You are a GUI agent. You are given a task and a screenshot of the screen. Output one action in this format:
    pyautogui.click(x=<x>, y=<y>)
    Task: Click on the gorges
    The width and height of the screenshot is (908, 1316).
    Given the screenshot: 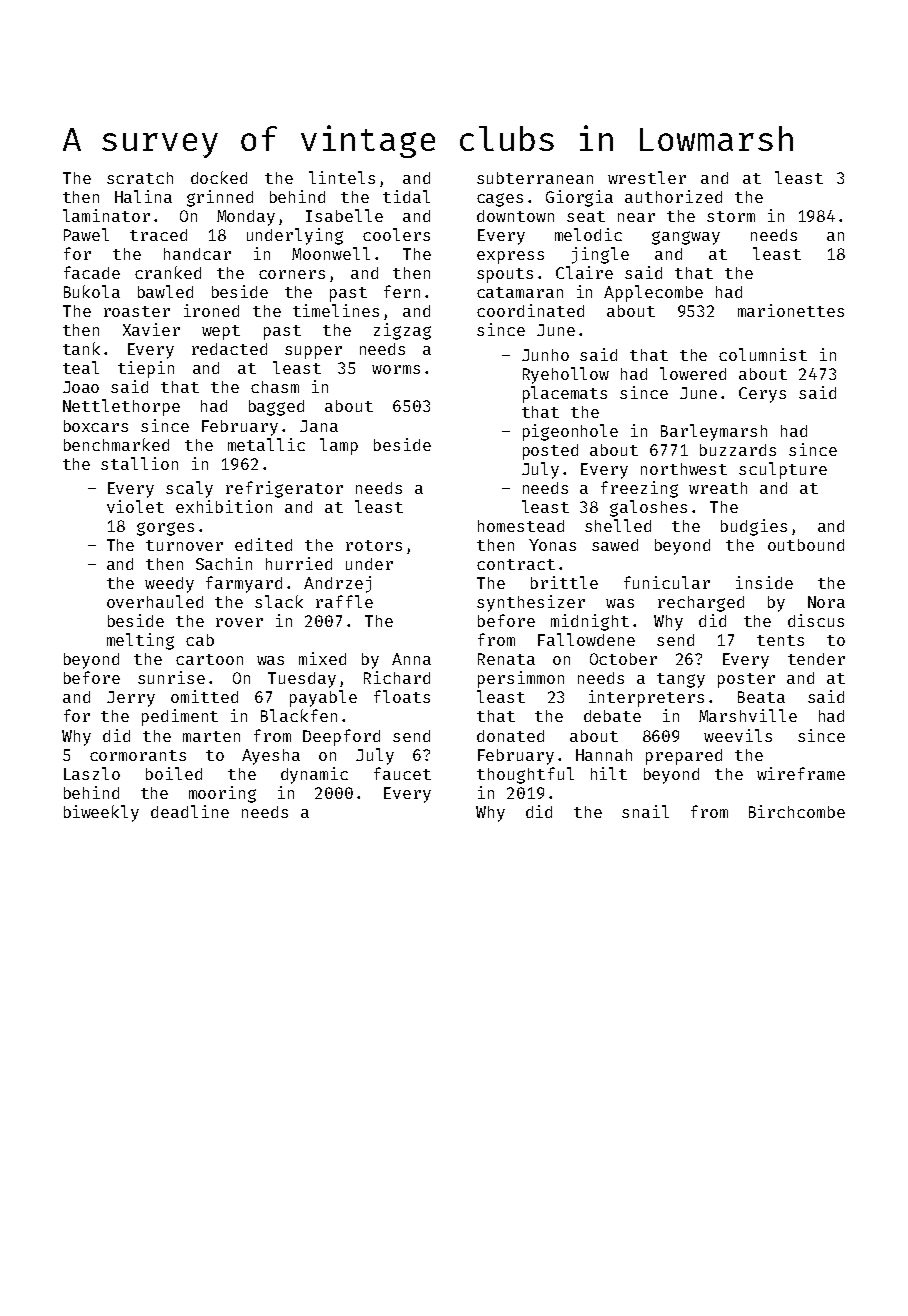 What is the action you would take?
    pyautogui.click(x=165, y=529)
